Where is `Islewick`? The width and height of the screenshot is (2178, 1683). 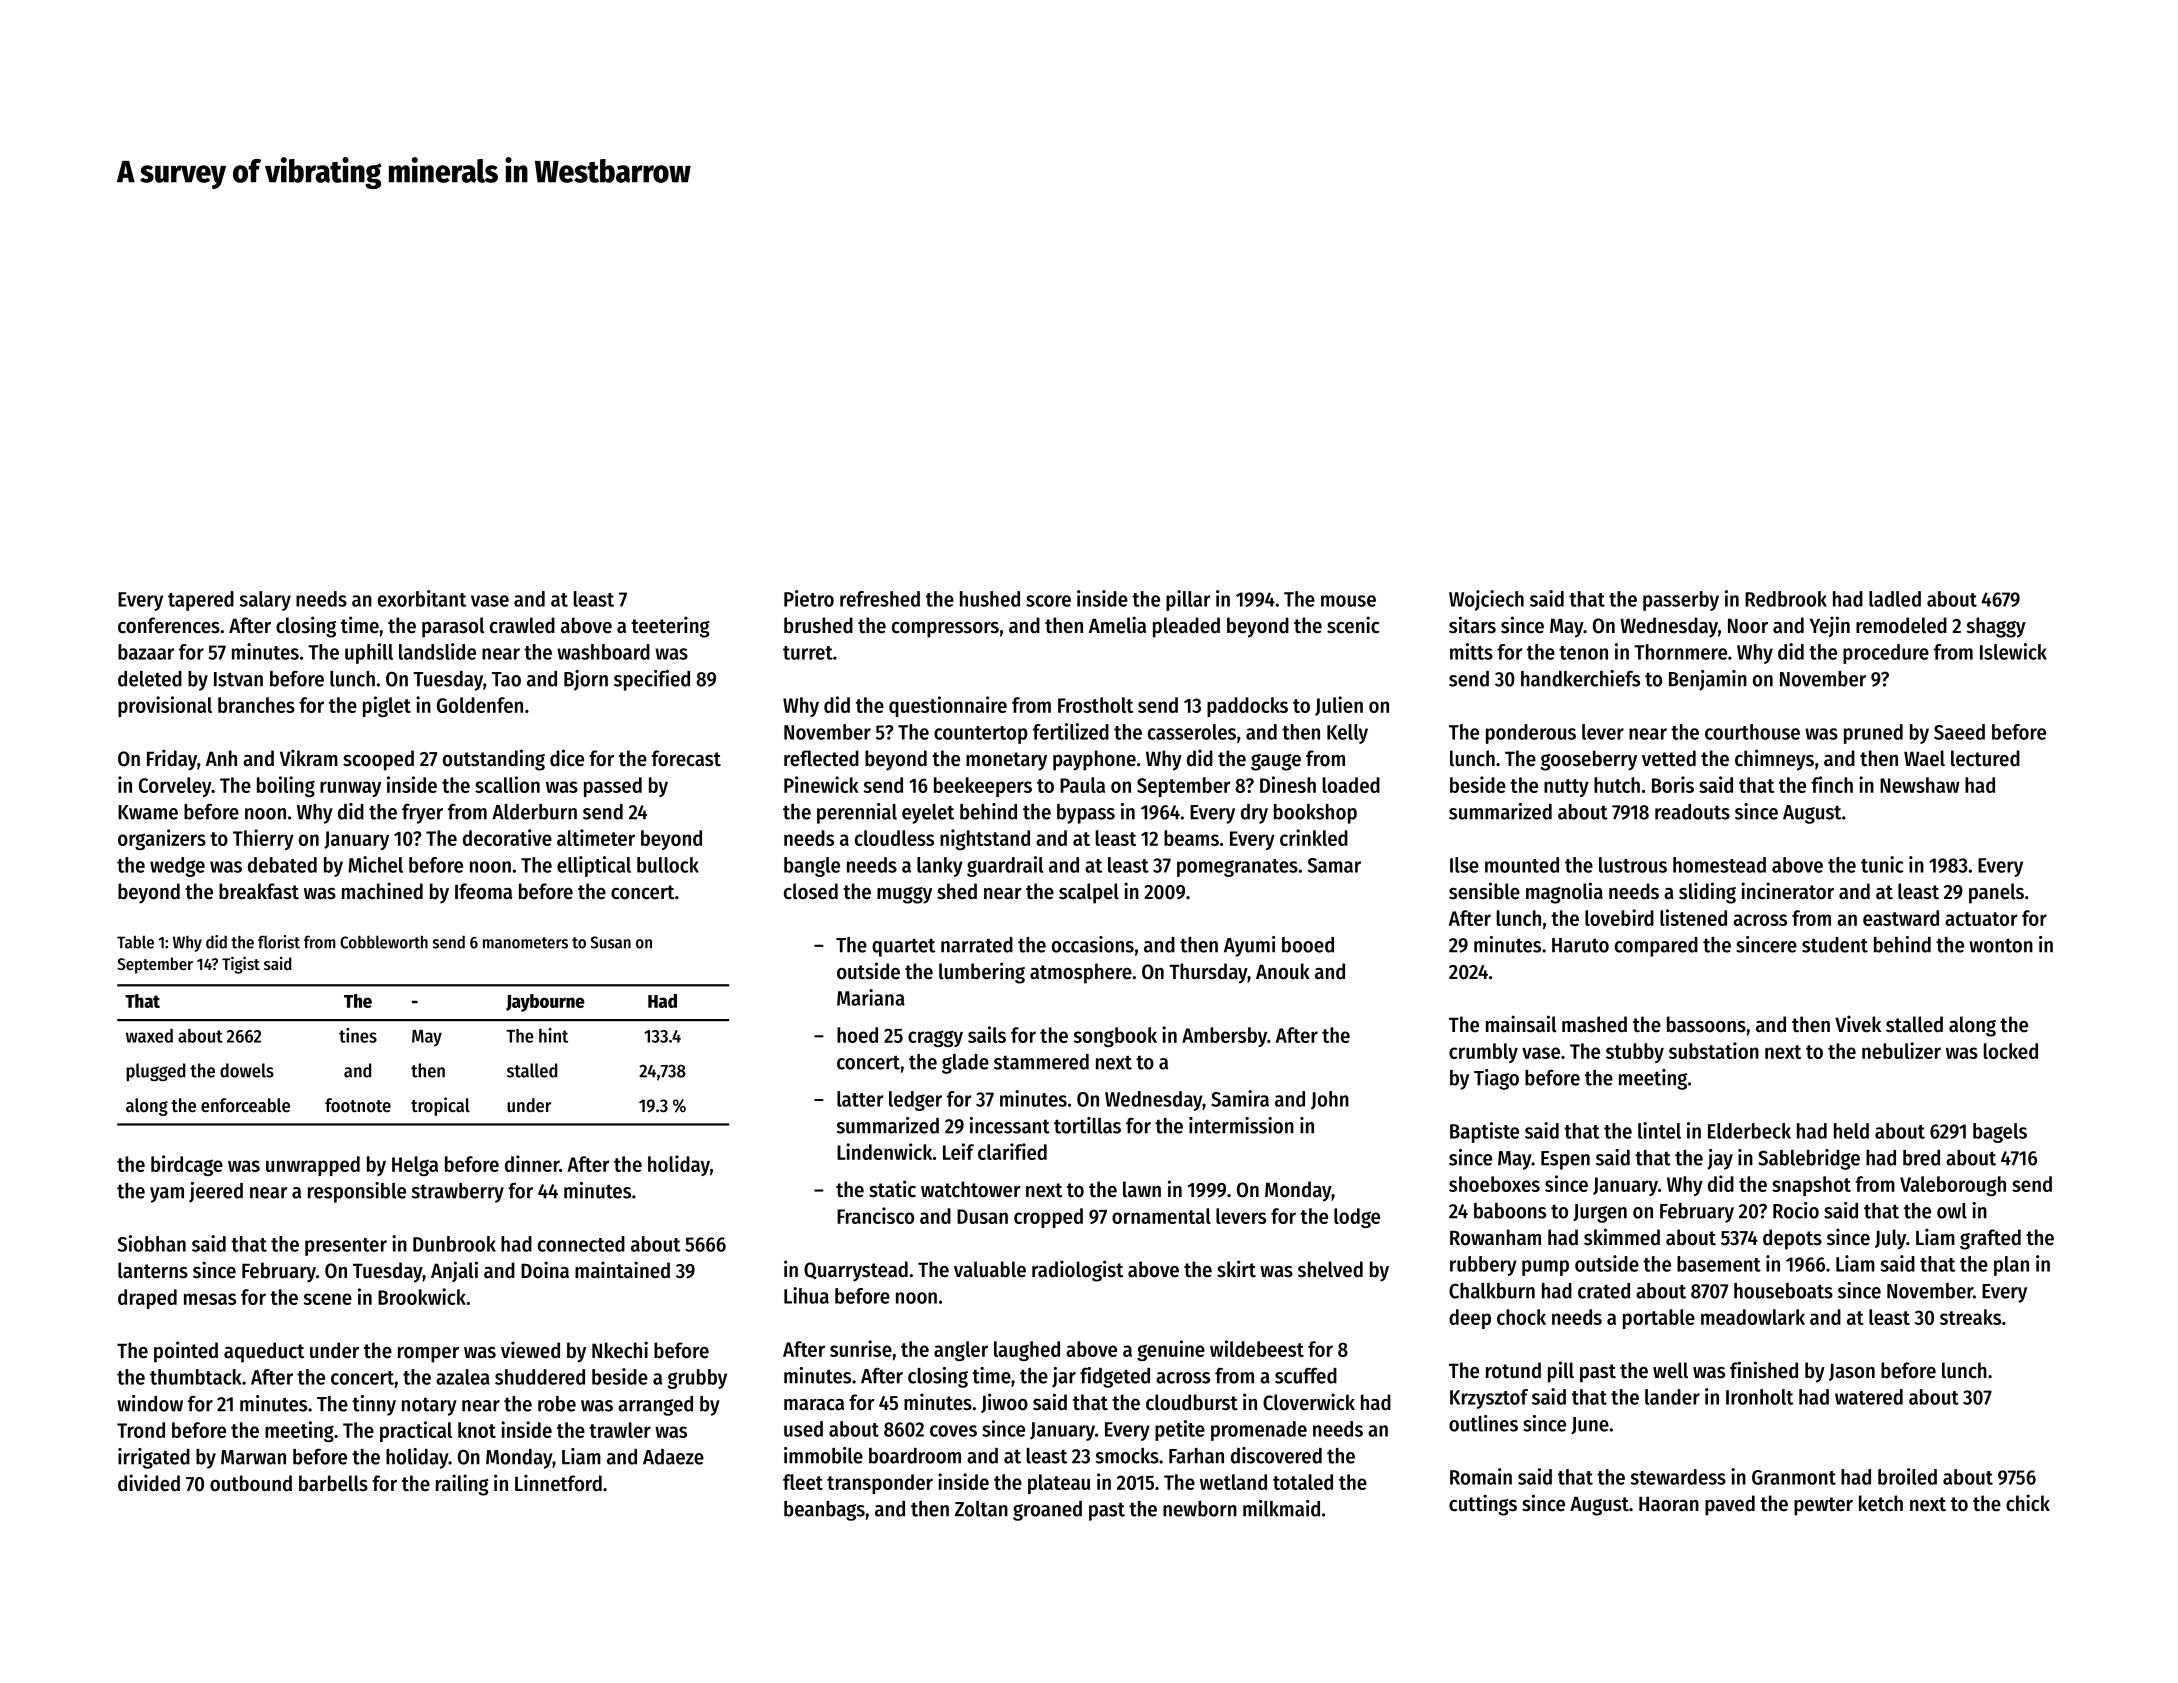
Islewick is located at coordinates (2013, 651).
